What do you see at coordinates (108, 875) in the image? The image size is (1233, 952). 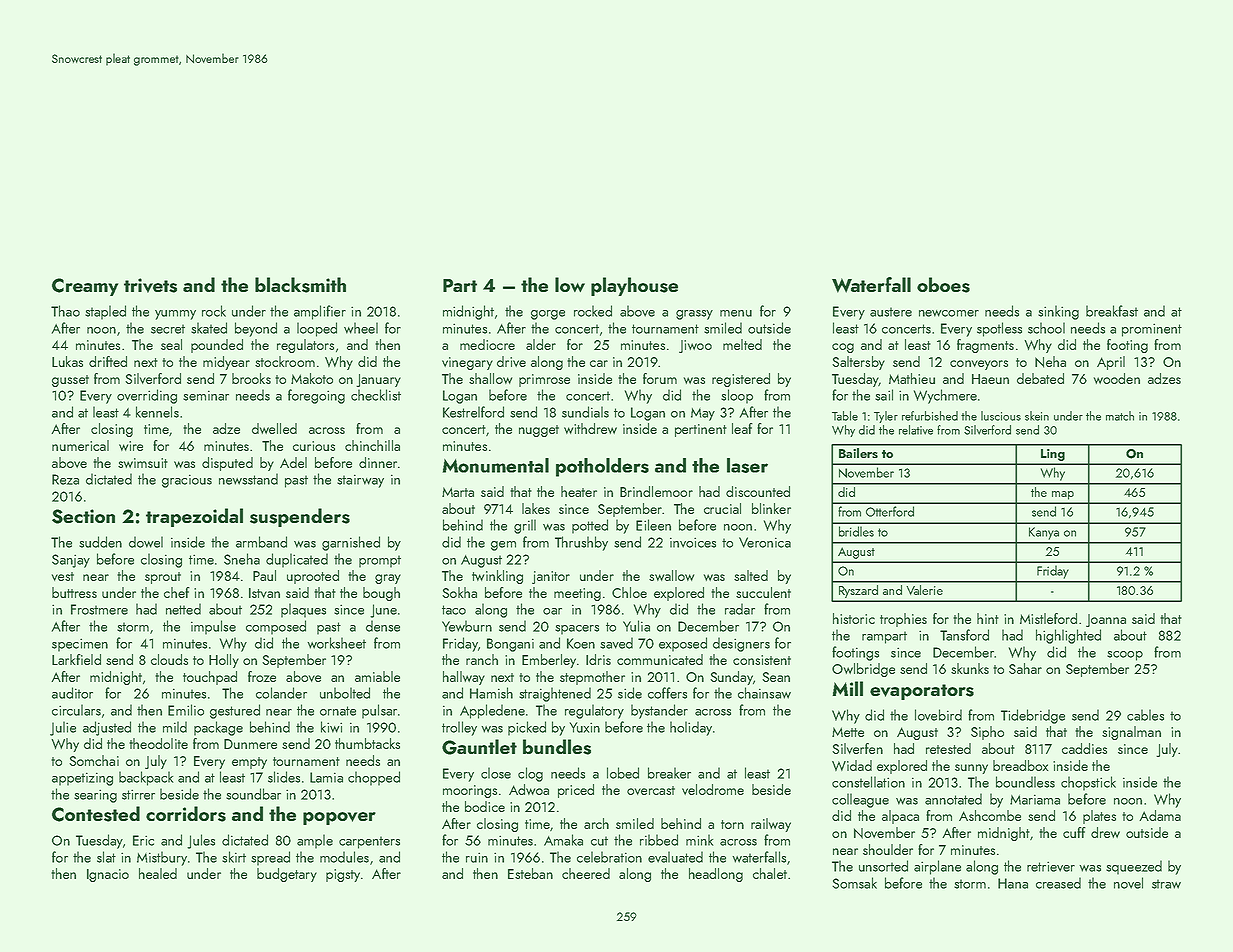 I see `Ignacio` at bounding box center [108, 875].
